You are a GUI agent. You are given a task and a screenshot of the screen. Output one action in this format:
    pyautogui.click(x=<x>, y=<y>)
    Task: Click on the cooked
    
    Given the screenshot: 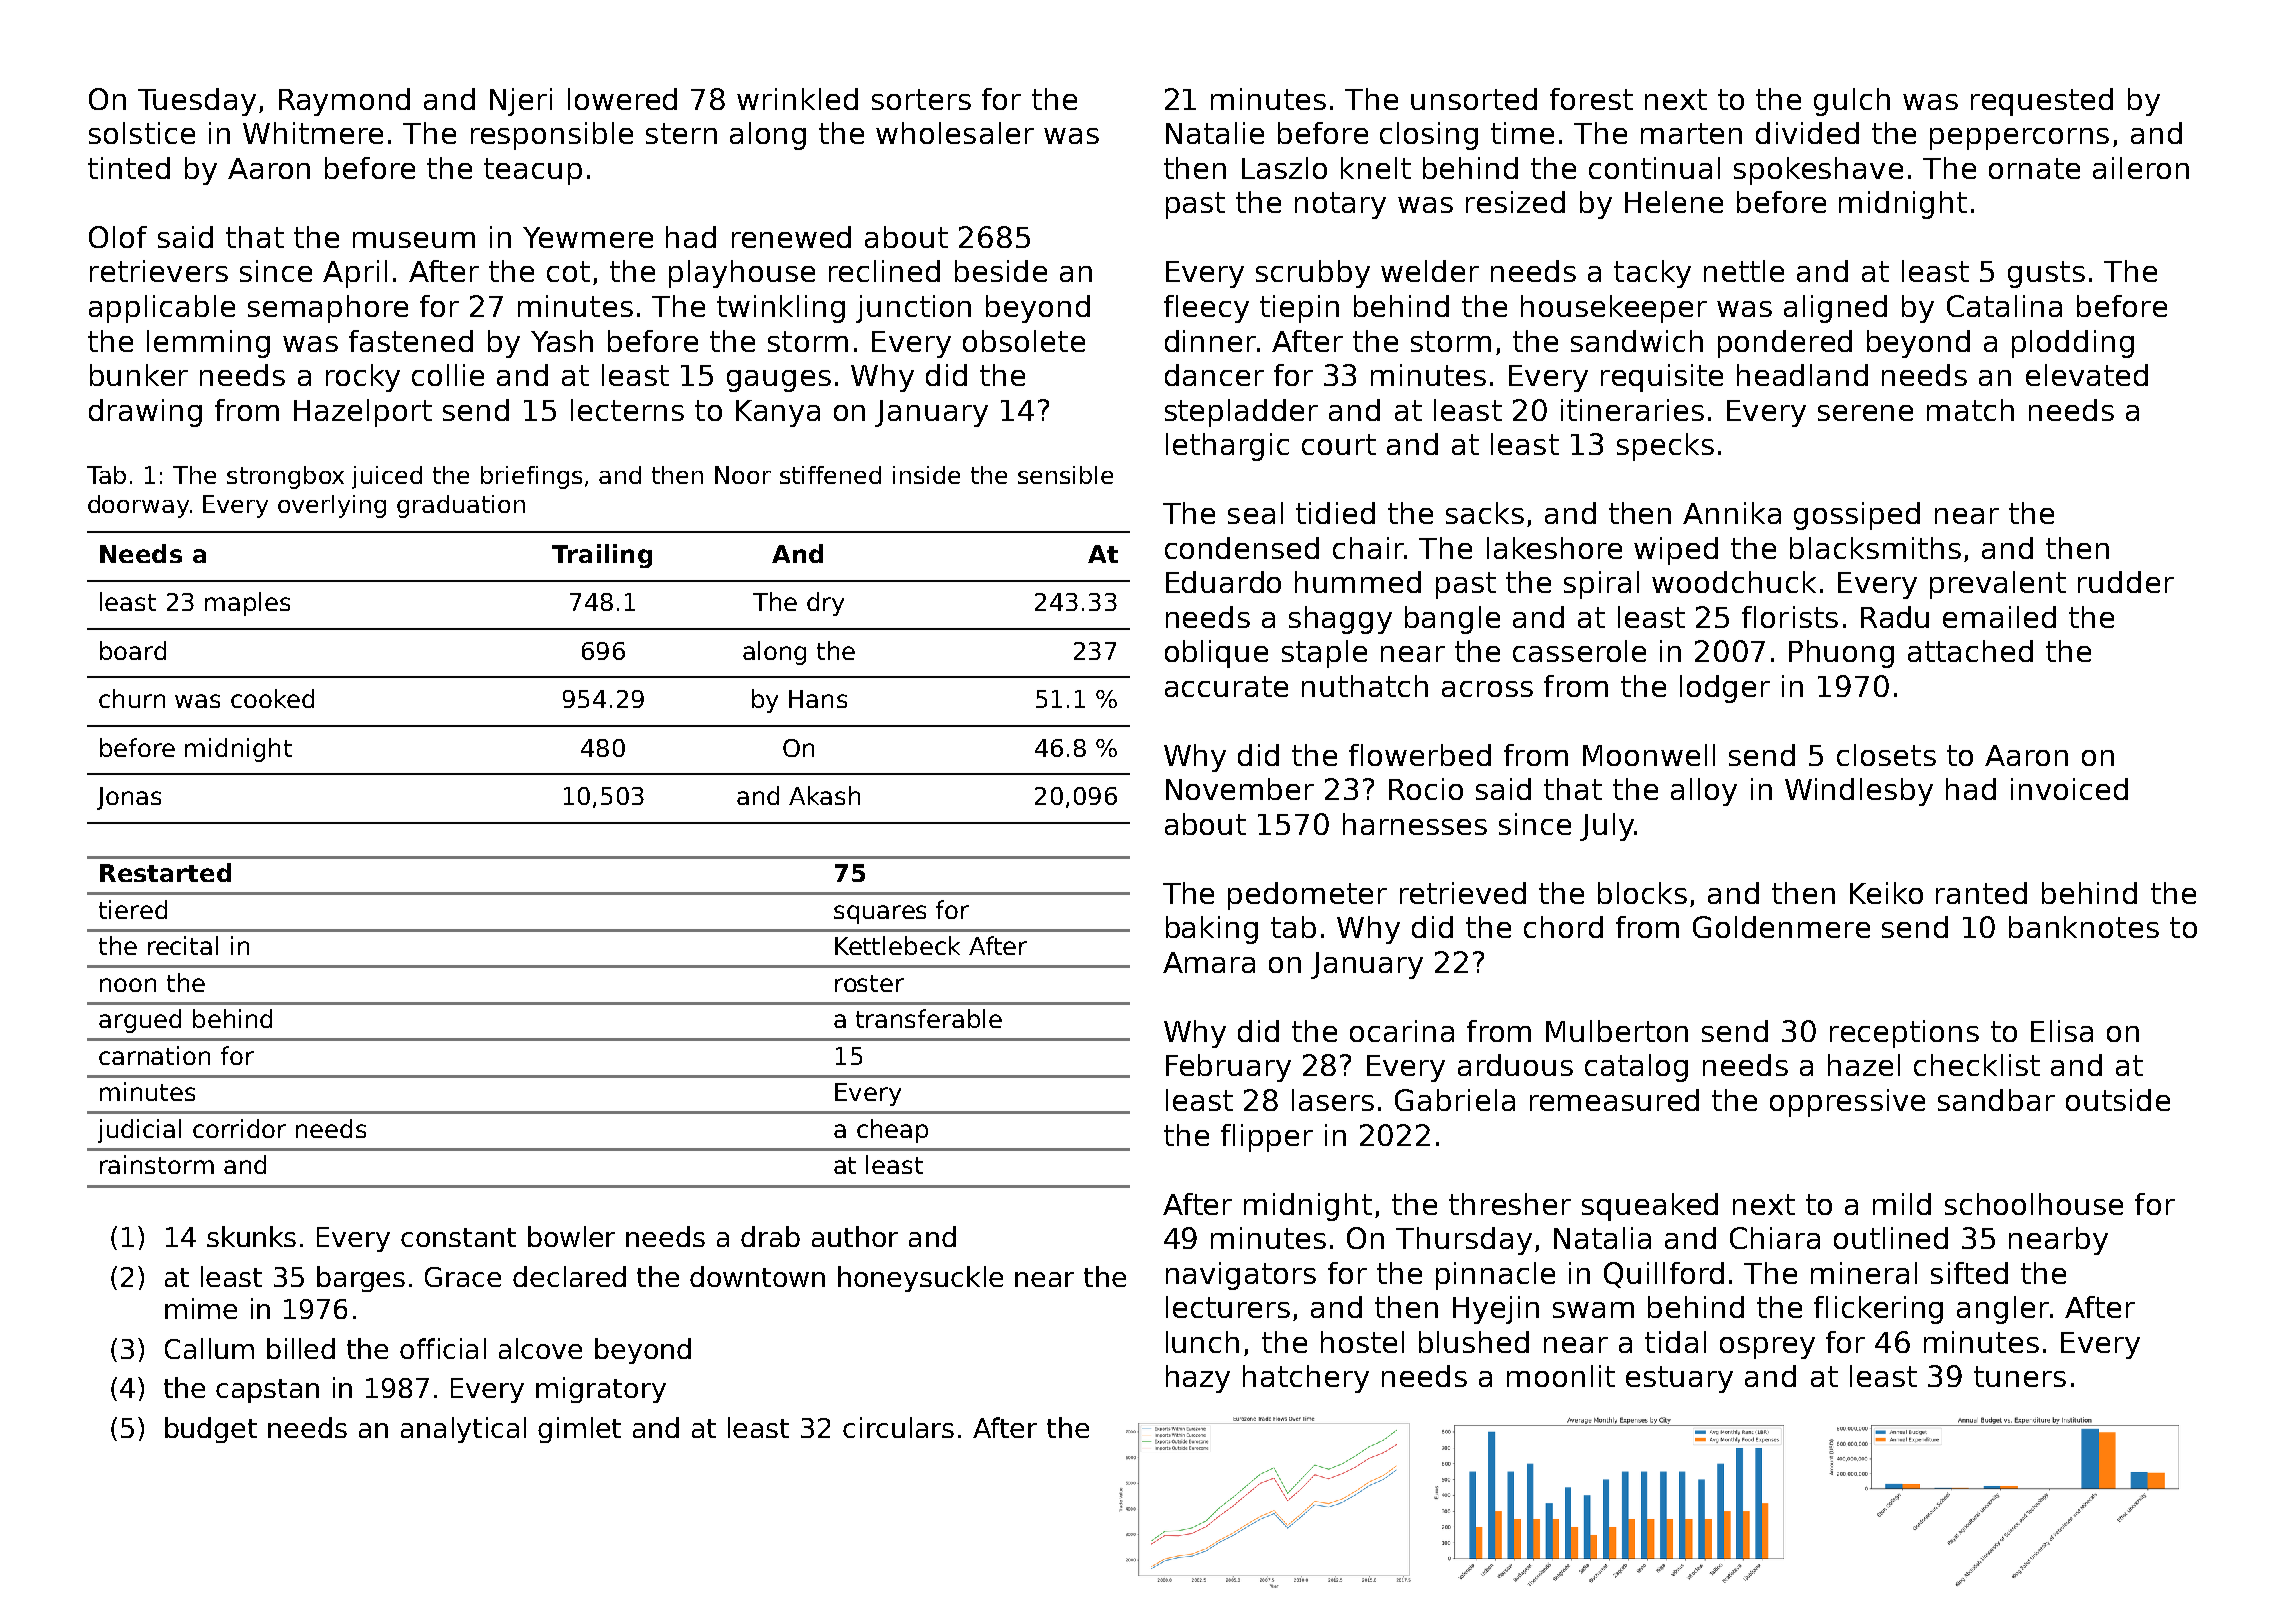 What is the action you would take?
    pyautogui.click(x=272, y=698)
